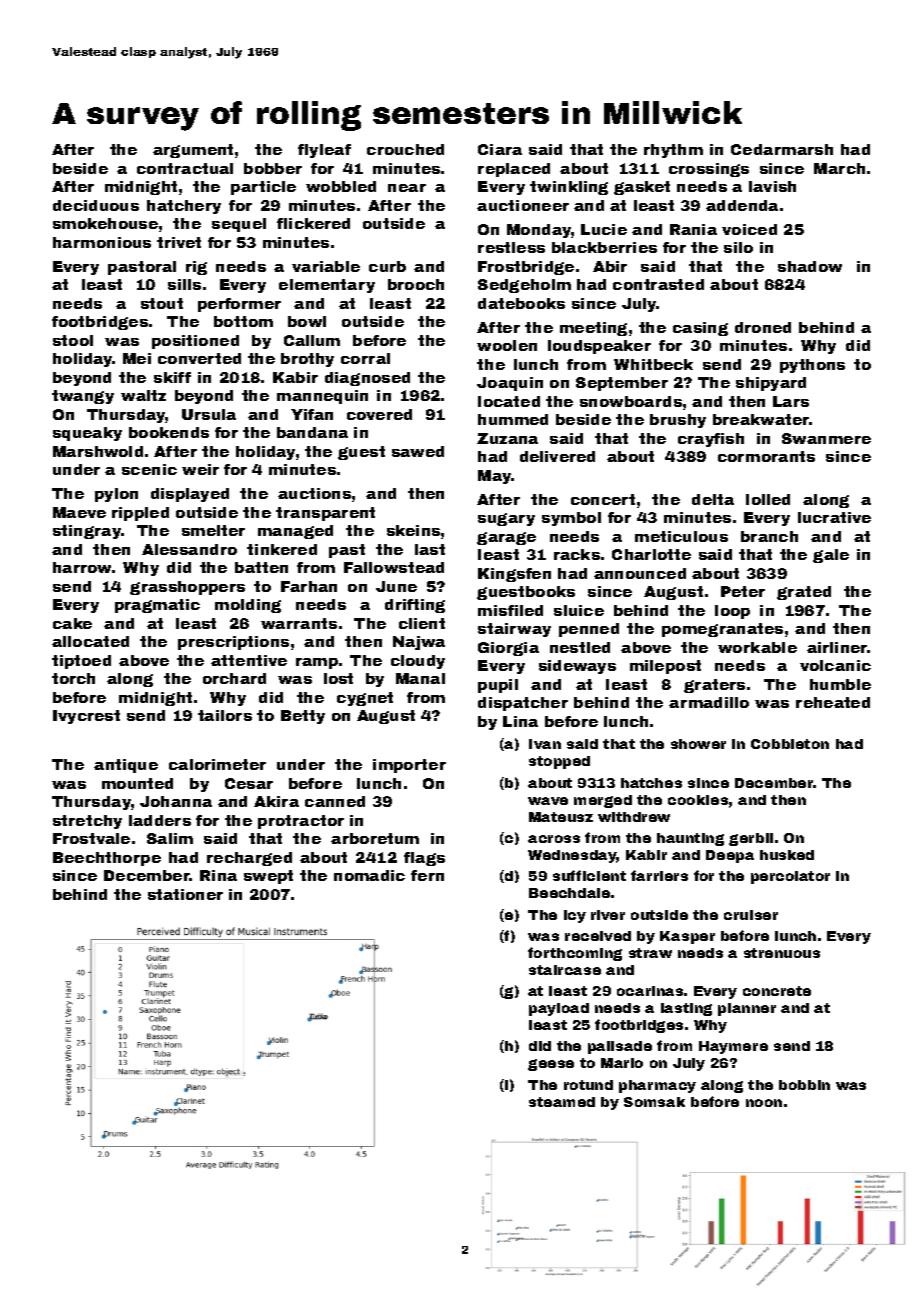  What do you see at coordinates (589, 875) in the document?
I see `sufficient` at bounding box center [589, 875].
